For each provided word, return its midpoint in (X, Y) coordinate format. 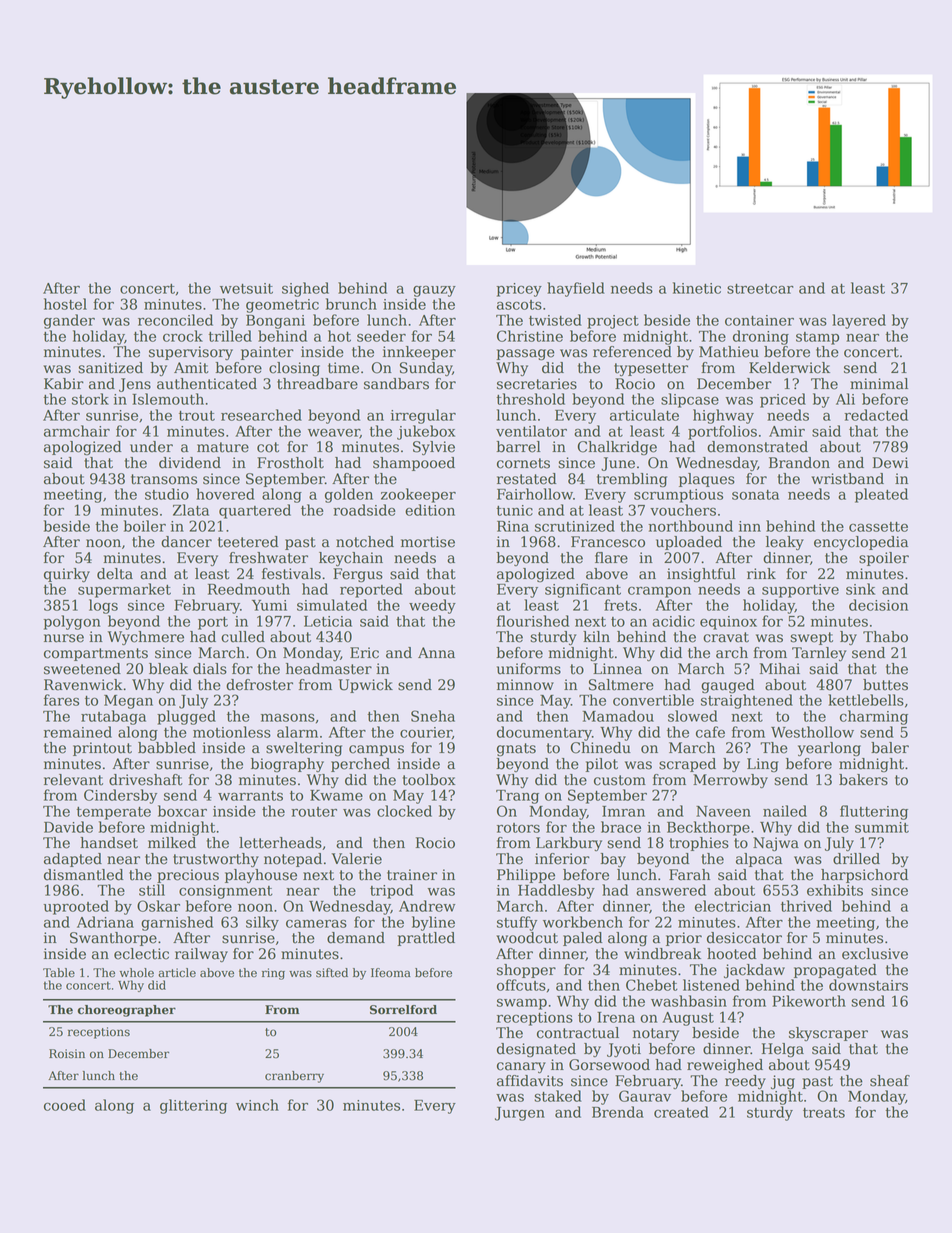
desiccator (744, 938)
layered (859, 321)
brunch (351, 304)
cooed (65, 1105)
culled (243, 637)
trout (197, 416)
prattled (426, 939)
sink (860, 589)
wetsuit (246, 288)
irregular (423, 416)
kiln (596, 636)
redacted (876, 415)
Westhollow (812, 732)
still (152, 890)
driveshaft (146, 780)
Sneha (433, 716)
